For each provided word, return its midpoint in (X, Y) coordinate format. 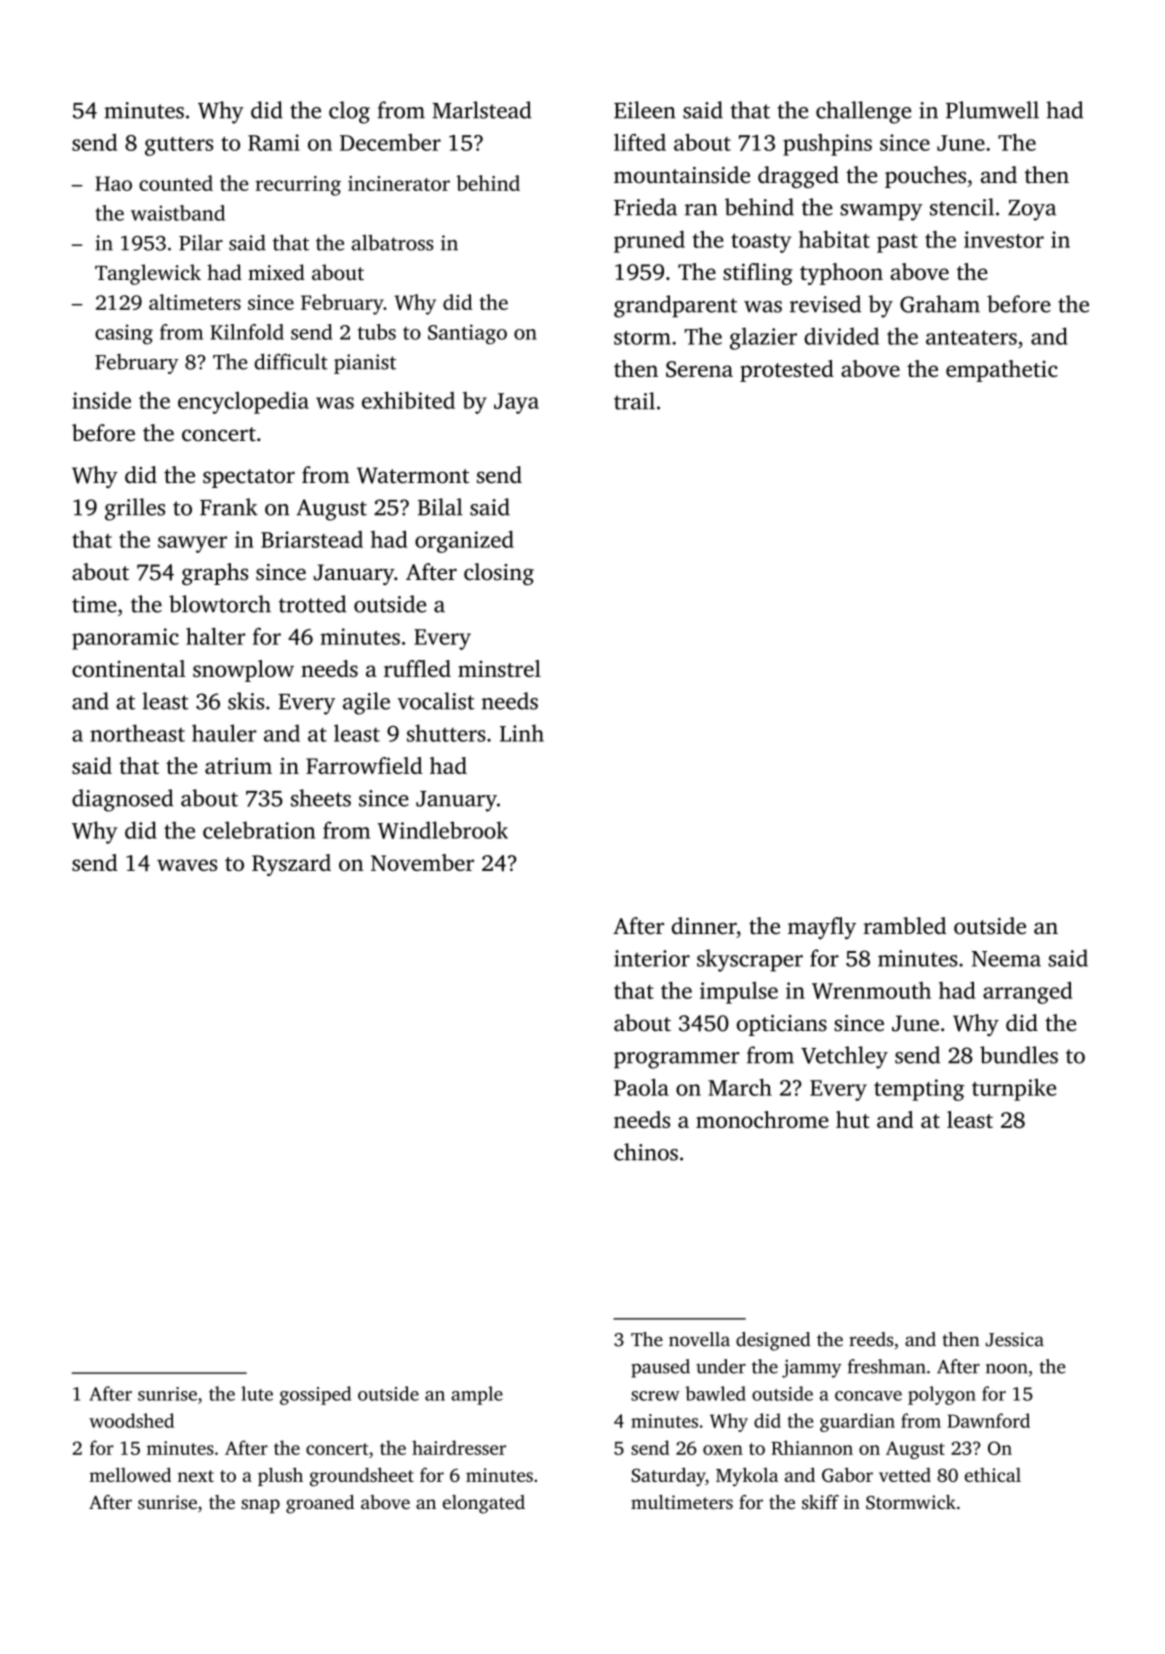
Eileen (645, 110)
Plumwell (992, 110)
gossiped (315, 1395)
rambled (904, 926)
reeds (871, 1339)
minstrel (499, 668)
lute (257, 1393)
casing (124, 334)
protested (787, 371)
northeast (137, 733)
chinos (646, 1152)
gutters (179, 146)
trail (634, 401)
